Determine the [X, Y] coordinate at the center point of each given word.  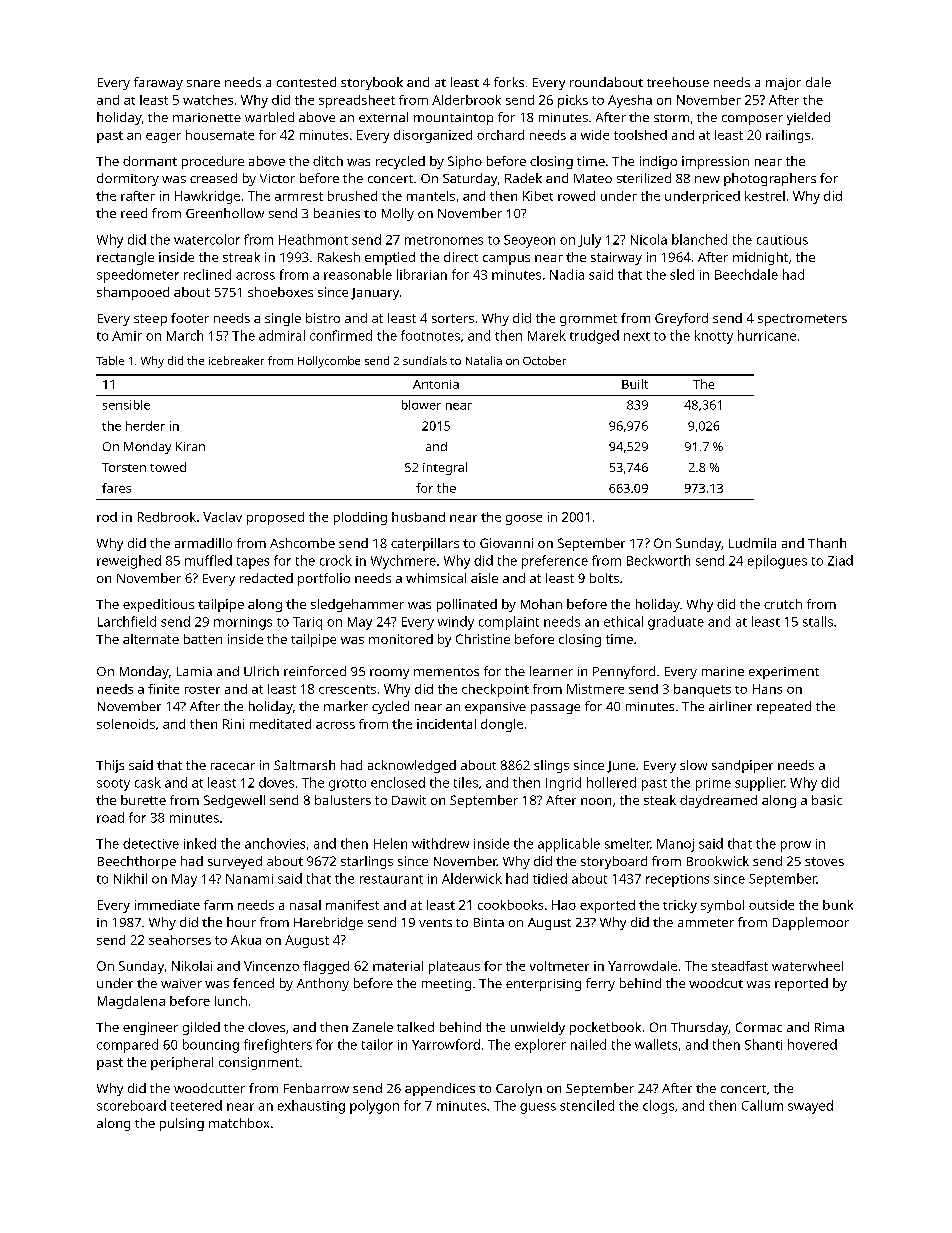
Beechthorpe [137, 862]
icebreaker [236, 360]
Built [635, 384]
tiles [466, 782]
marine [723, 671]
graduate [676, 623]
